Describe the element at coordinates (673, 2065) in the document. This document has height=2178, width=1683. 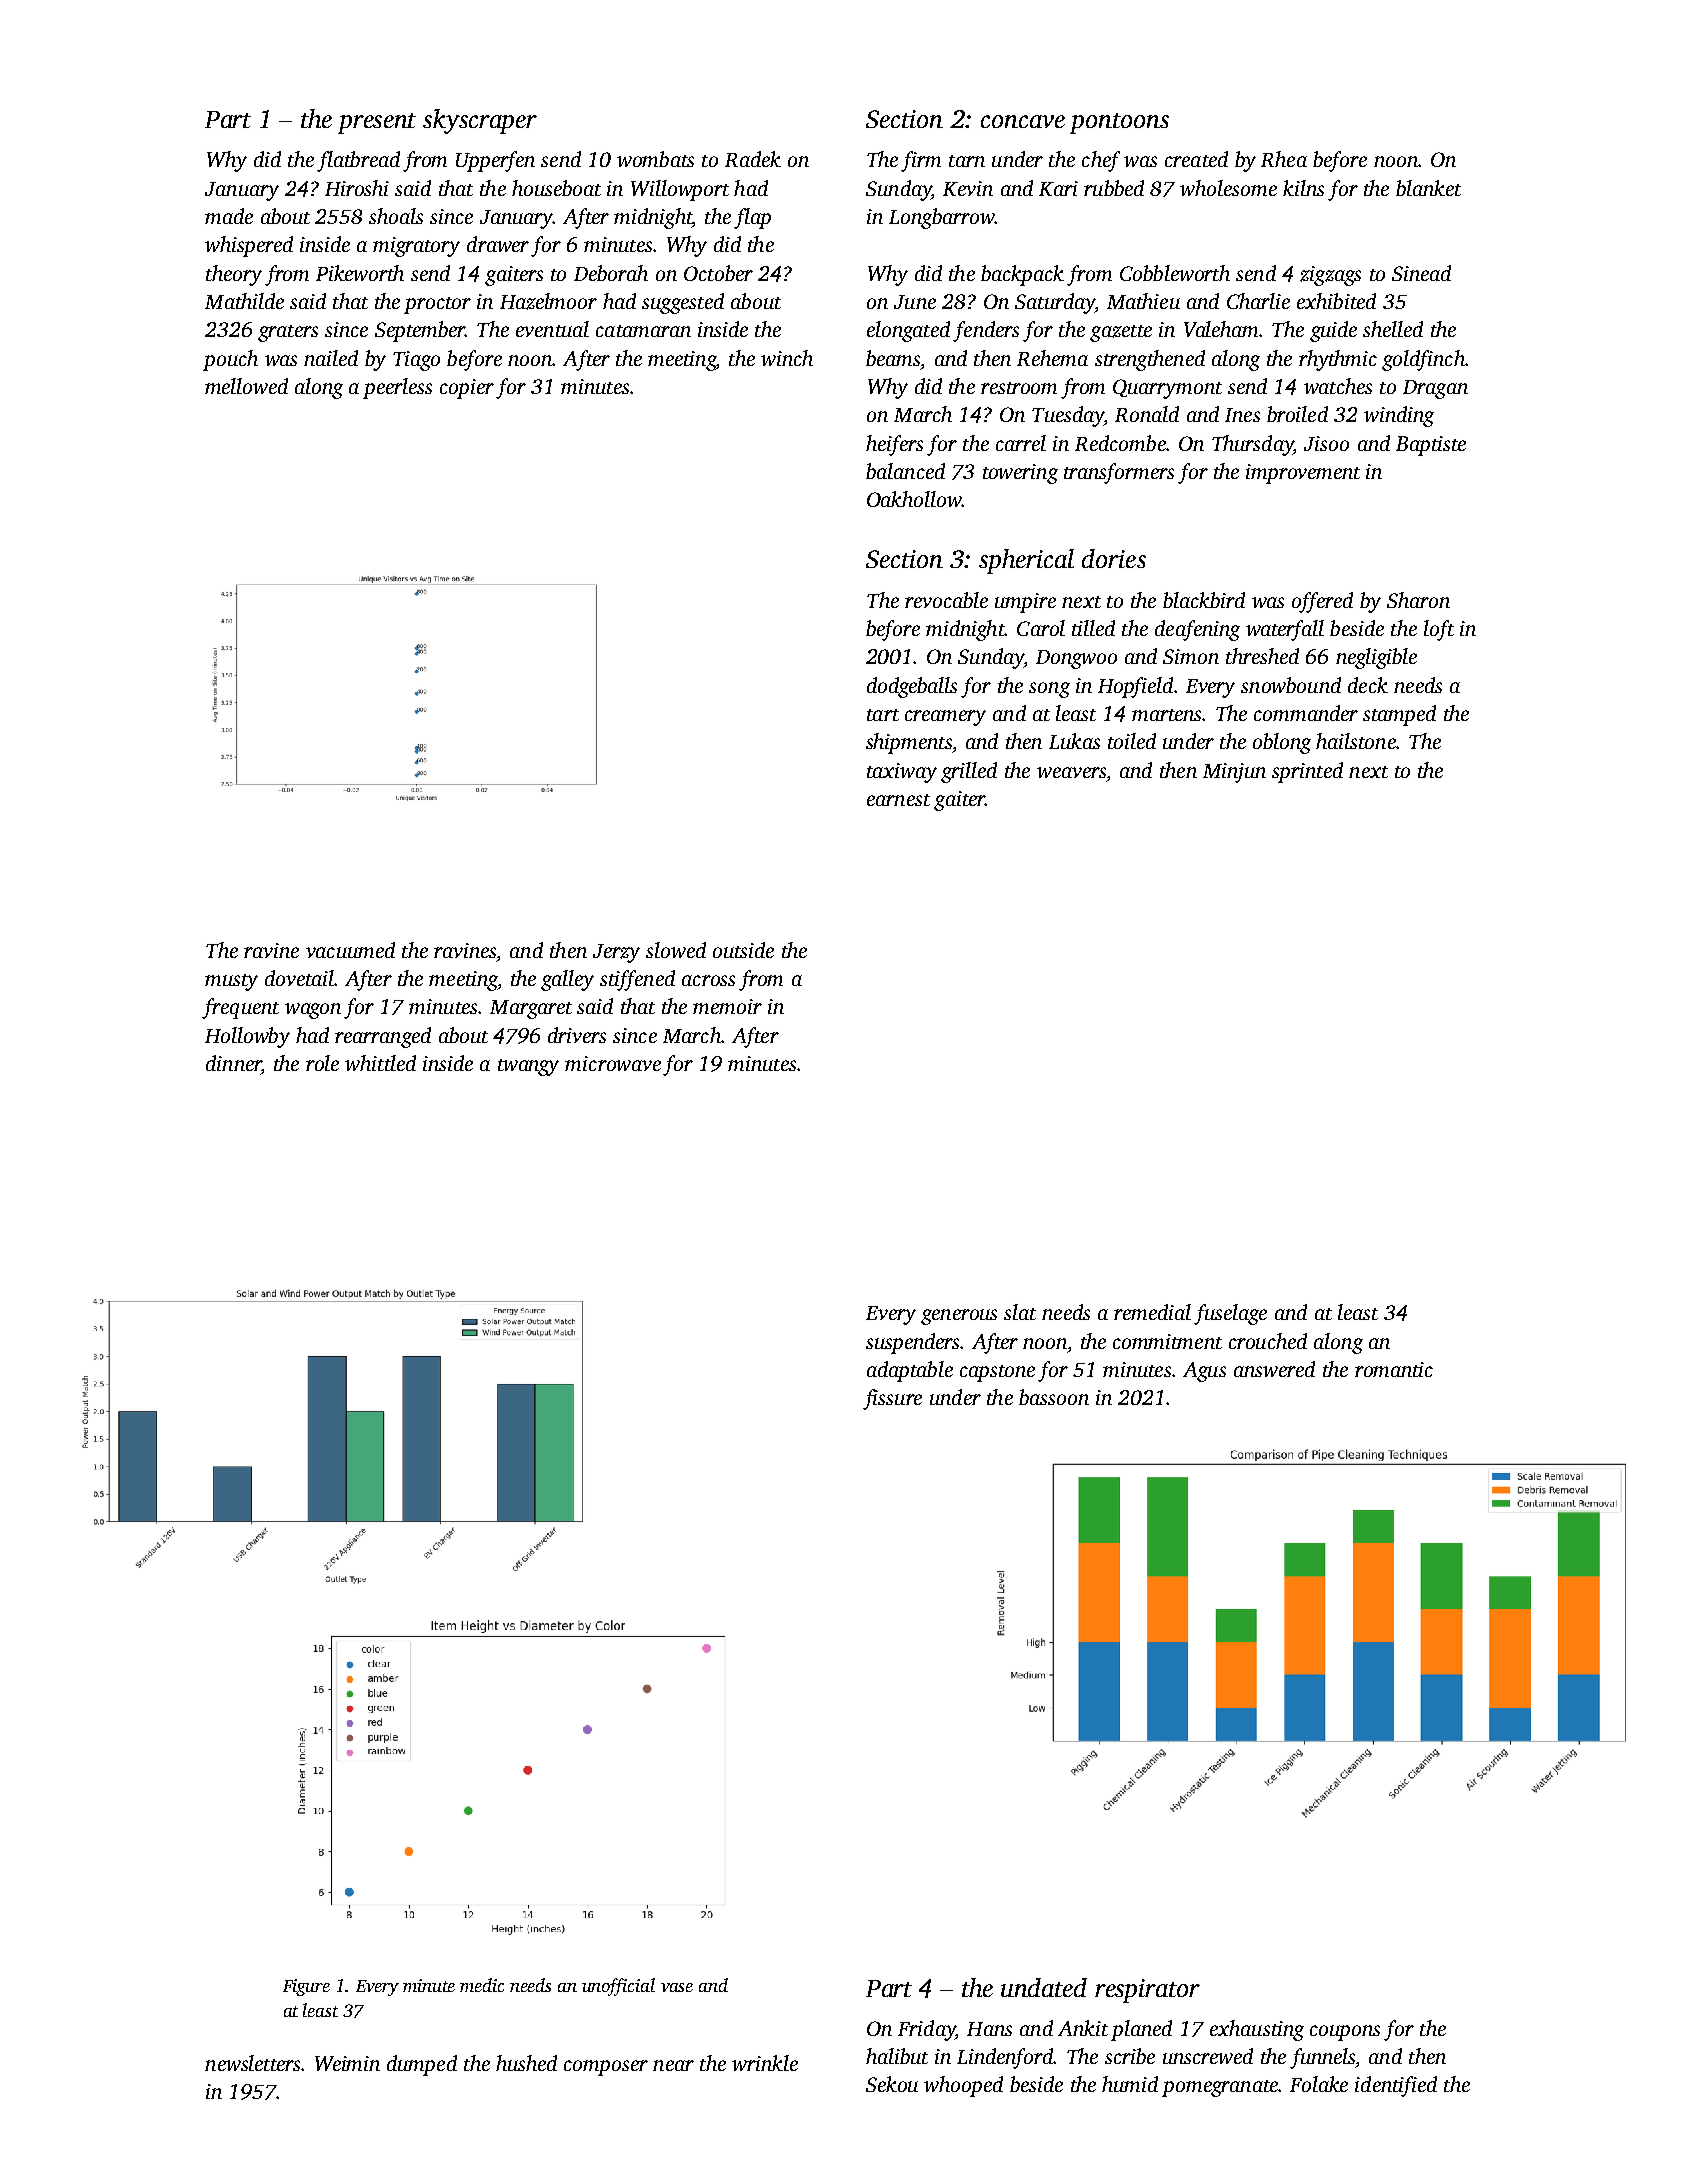
I see `near` at that location.
